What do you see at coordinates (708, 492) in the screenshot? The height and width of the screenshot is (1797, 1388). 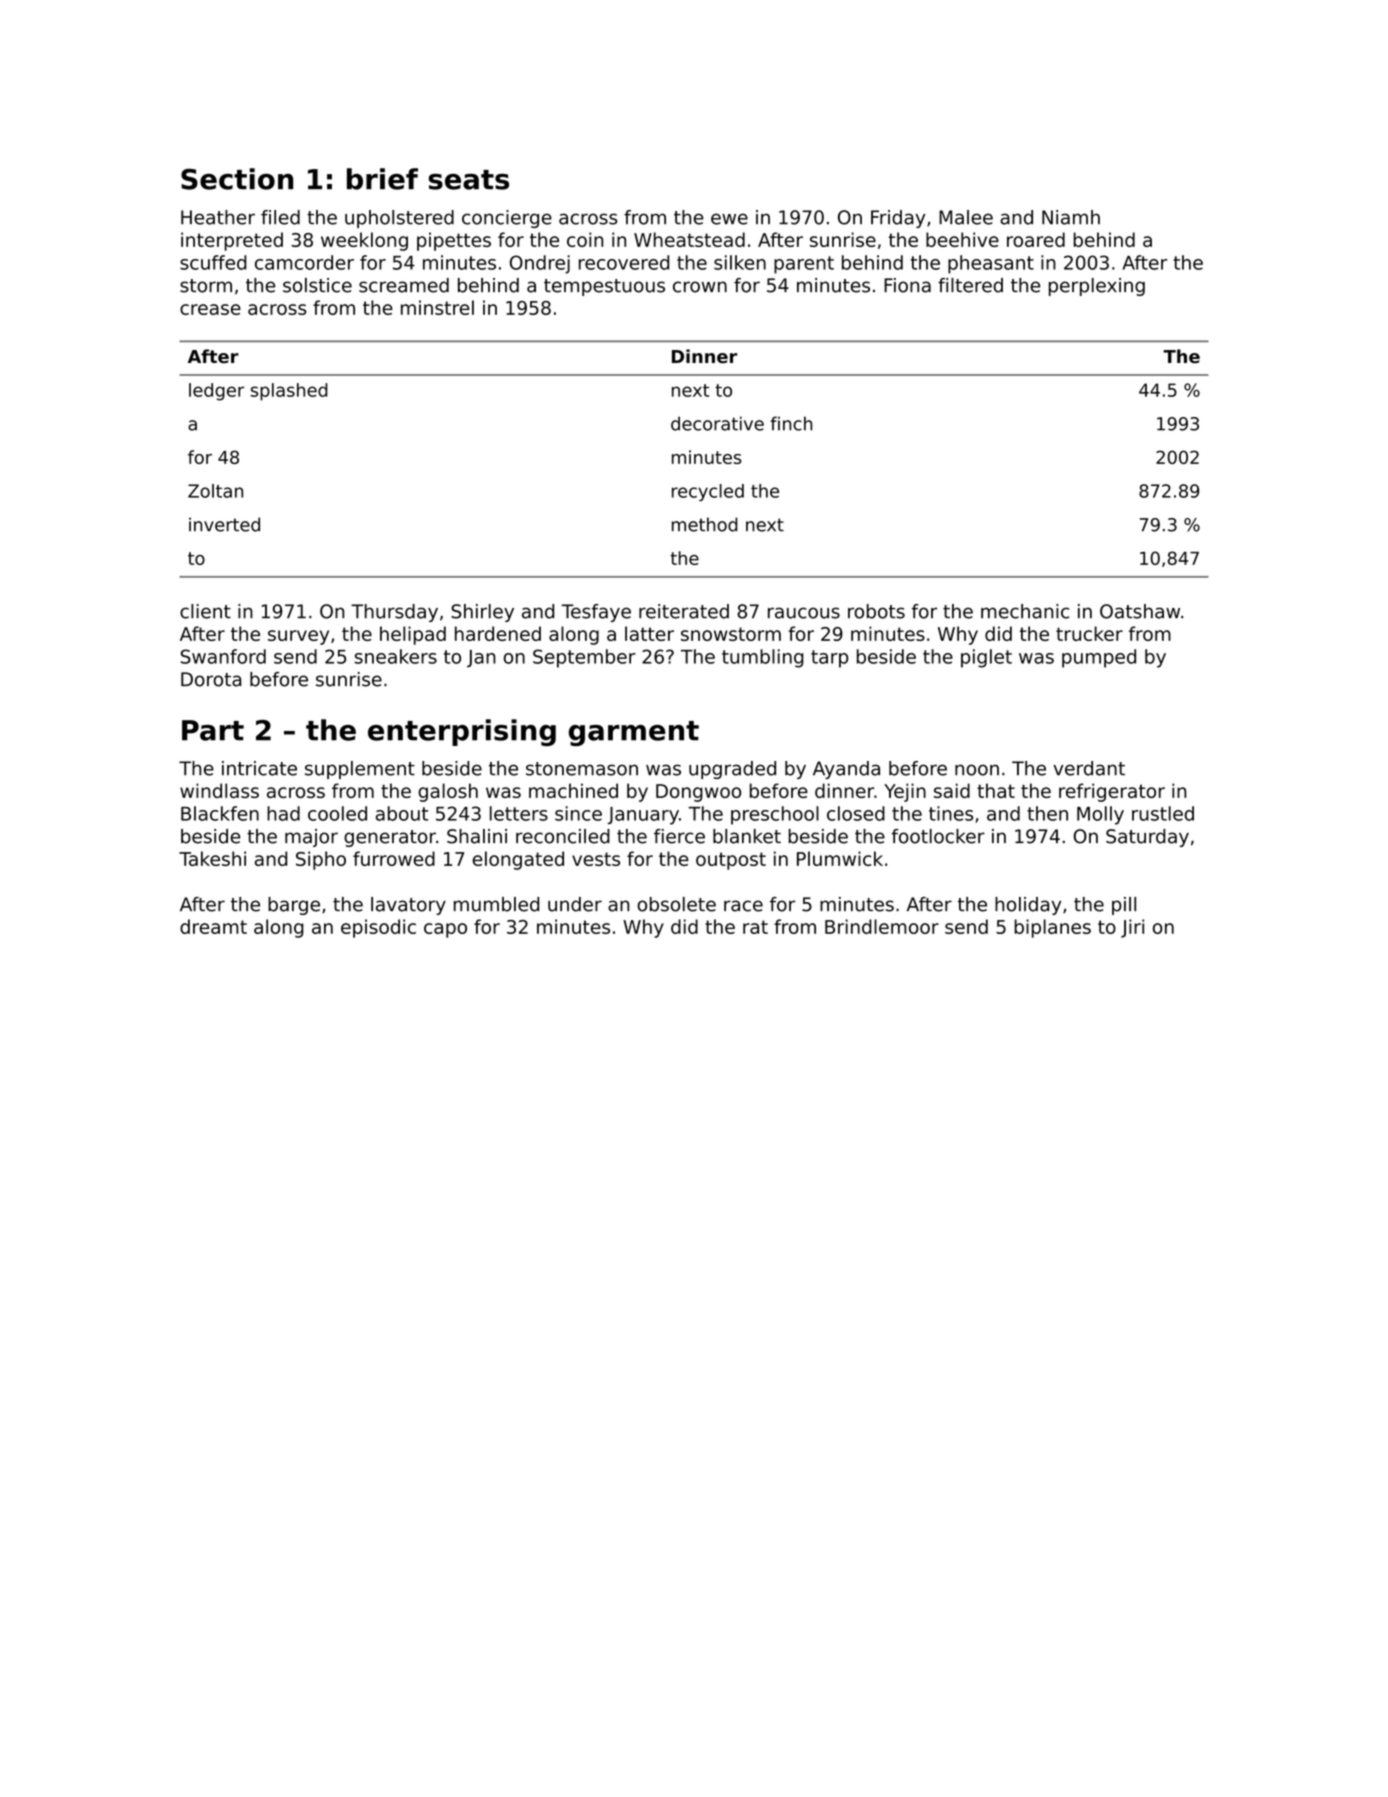 I see `recycled` at bounding box center [708, 492].
